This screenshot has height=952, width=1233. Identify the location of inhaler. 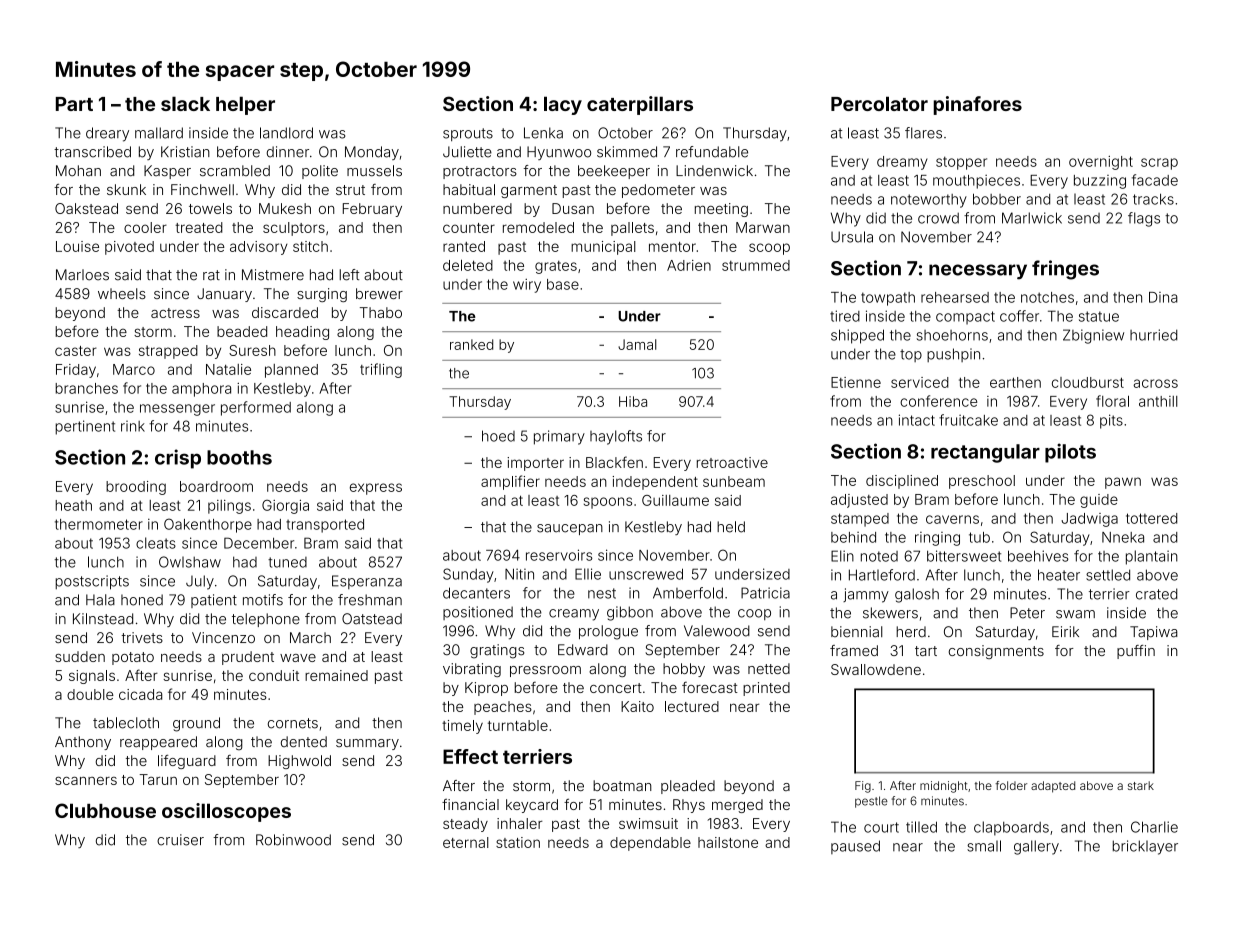
(520, 823).
